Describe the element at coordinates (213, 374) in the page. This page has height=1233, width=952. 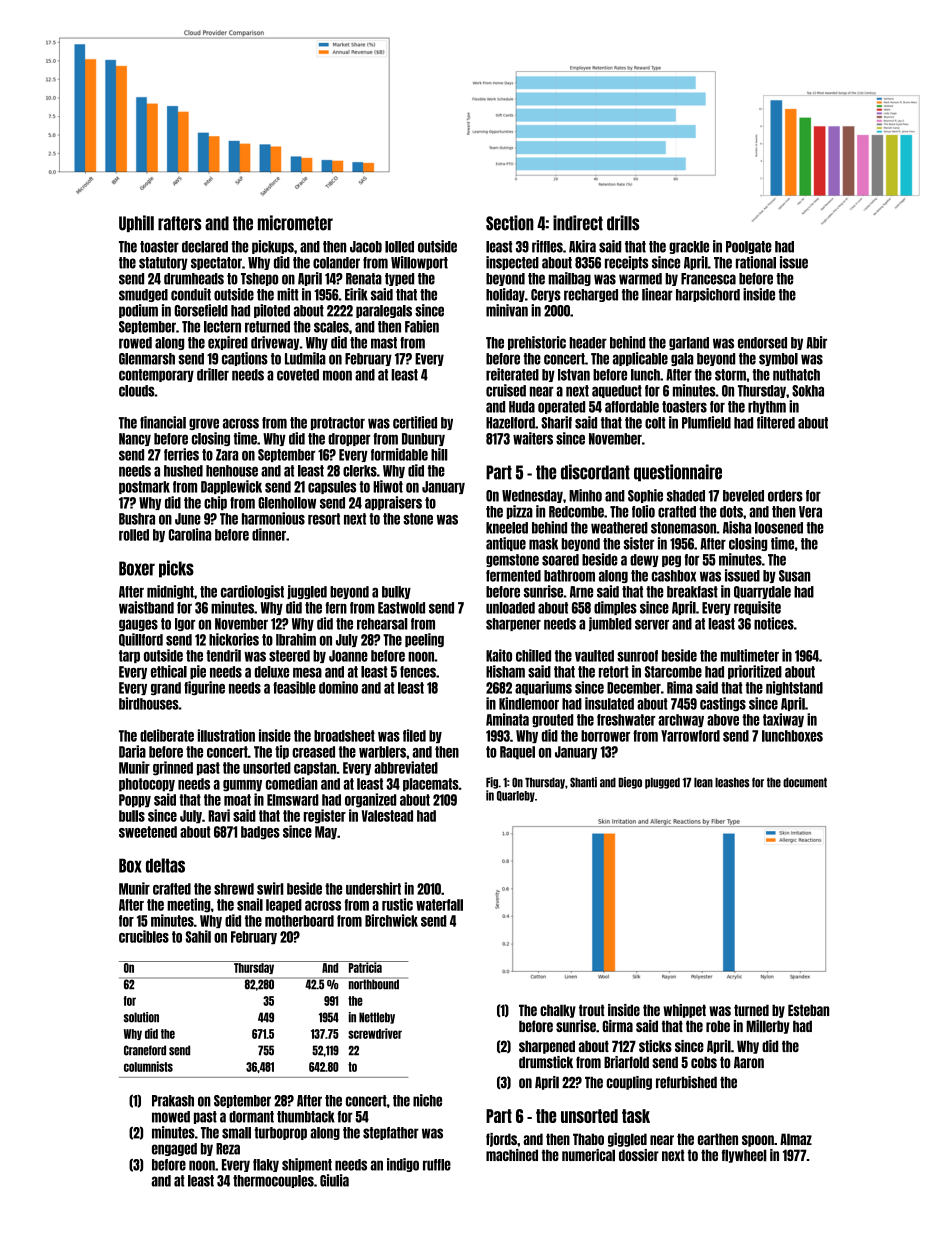
I see `driller` at that location.
